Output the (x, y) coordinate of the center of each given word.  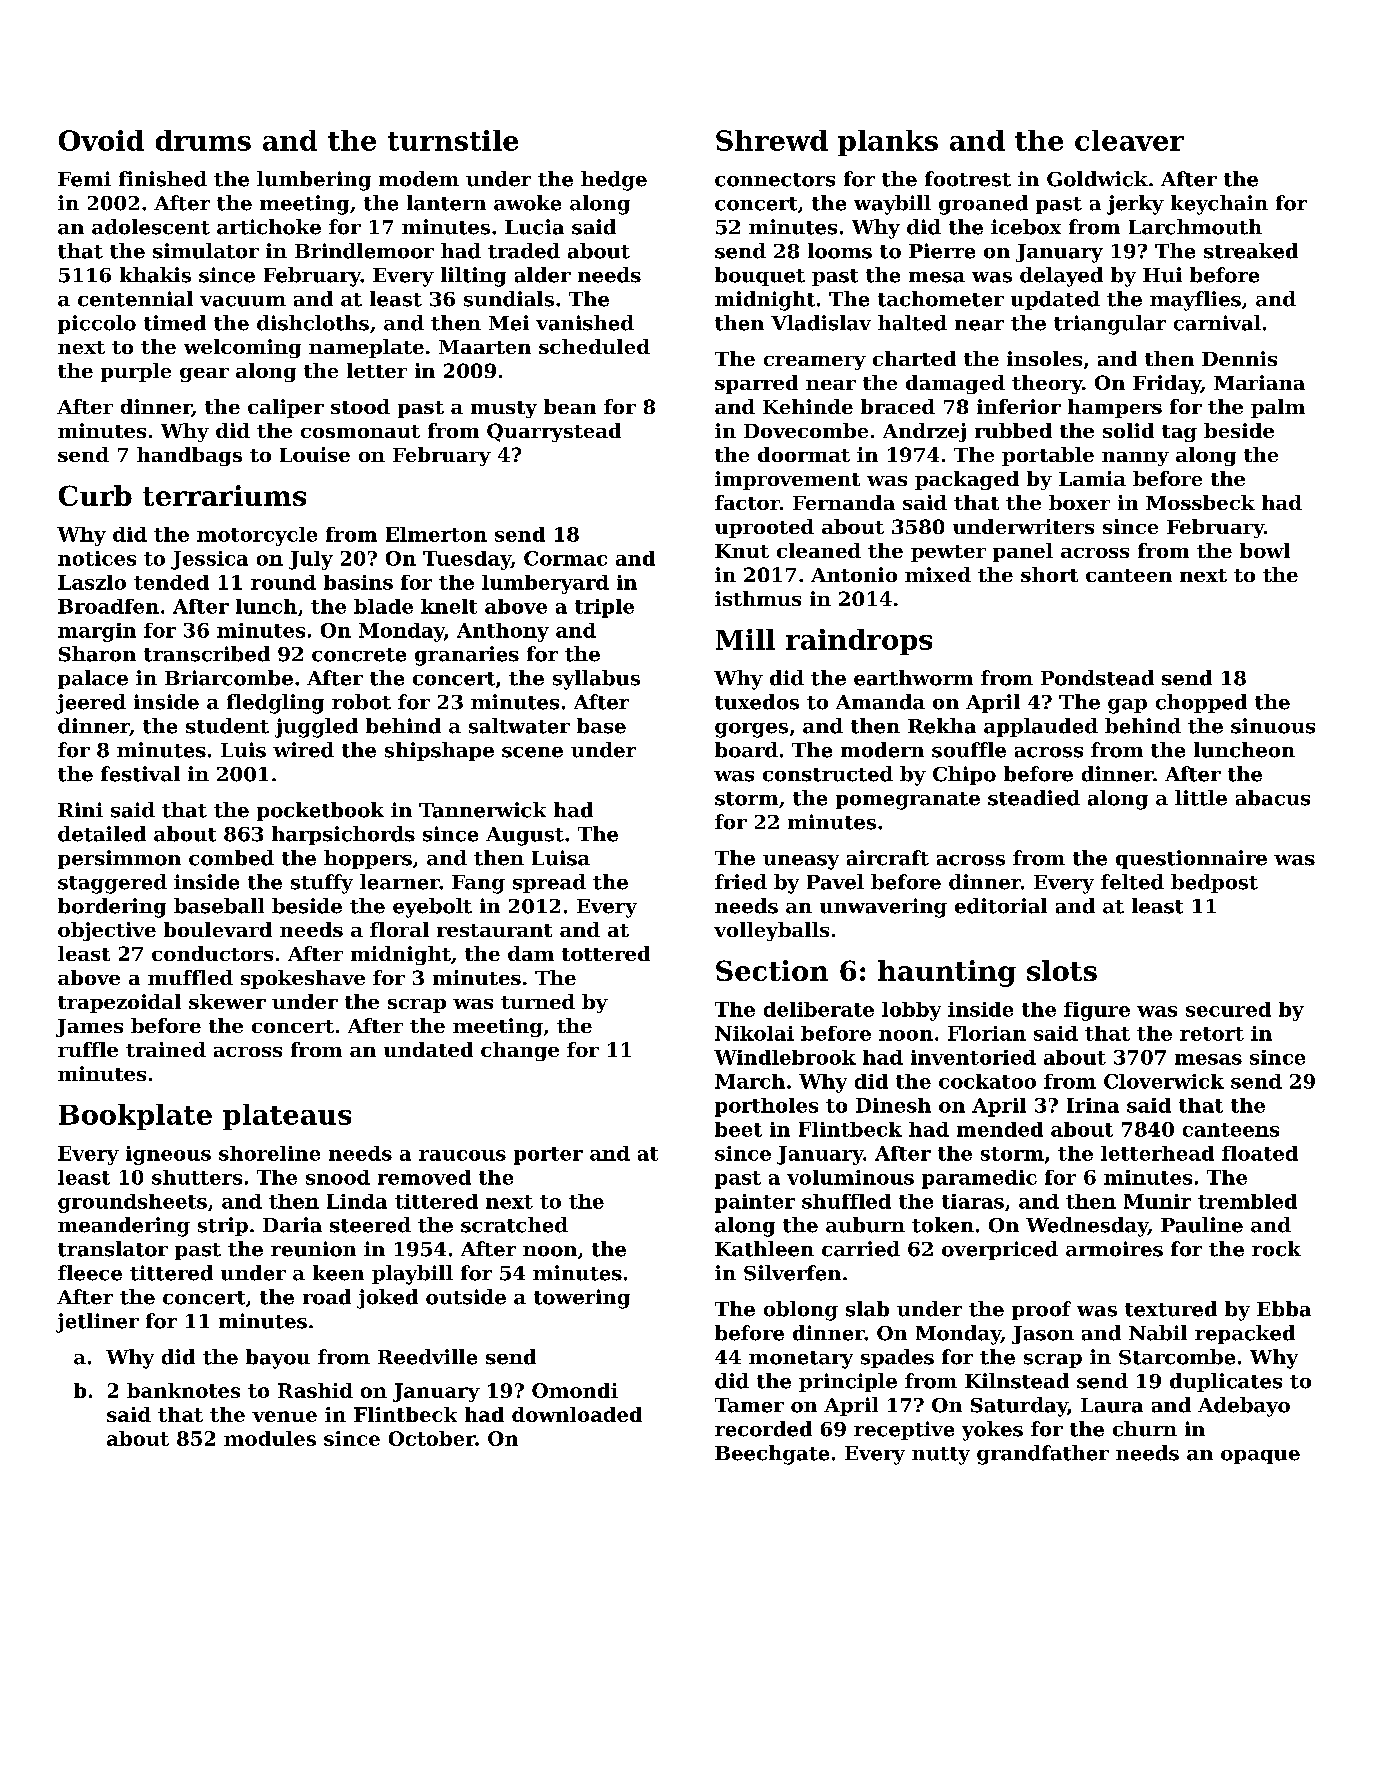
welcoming (242, 348)
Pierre (942, 251)
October (432, 1438)
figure (1097, 1011)
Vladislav (821, 323)
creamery (815, 363)
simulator (206, 251)
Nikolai (754, 1033)
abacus (1273, 798)
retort (1212, 1034)
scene (532, 752)
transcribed (207, 654)
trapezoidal (119, 1003)
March (750, 1081)
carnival (1217, 323)
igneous (168, 1155)
